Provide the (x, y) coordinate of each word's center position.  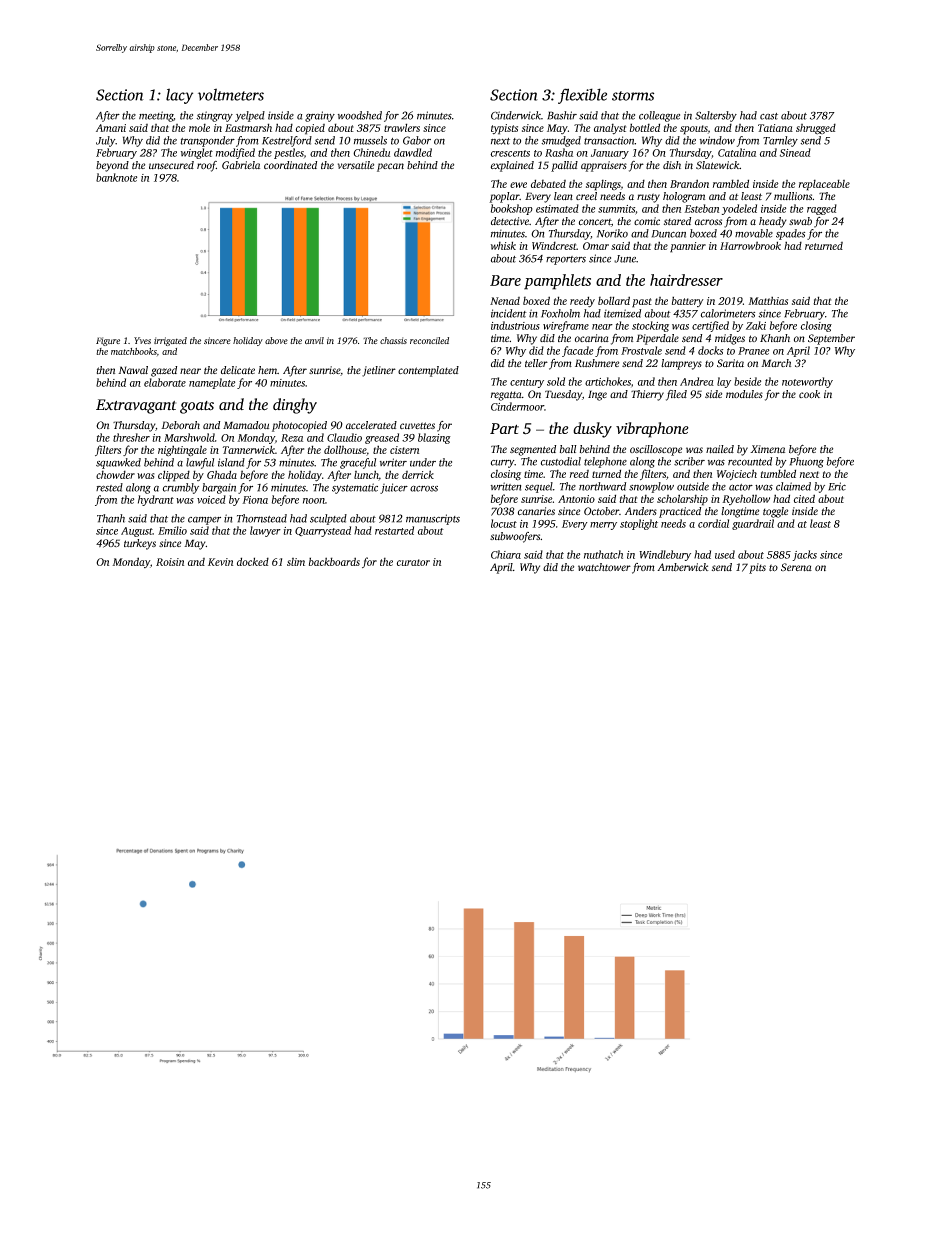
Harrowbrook (750, 245)
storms (633, 96)
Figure (108, 341)
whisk (503, 245)
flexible (582, 96)
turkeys (140, 544)
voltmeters (231, 94)
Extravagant (136, 406)
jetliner (379, 371)
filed (676, 395)
